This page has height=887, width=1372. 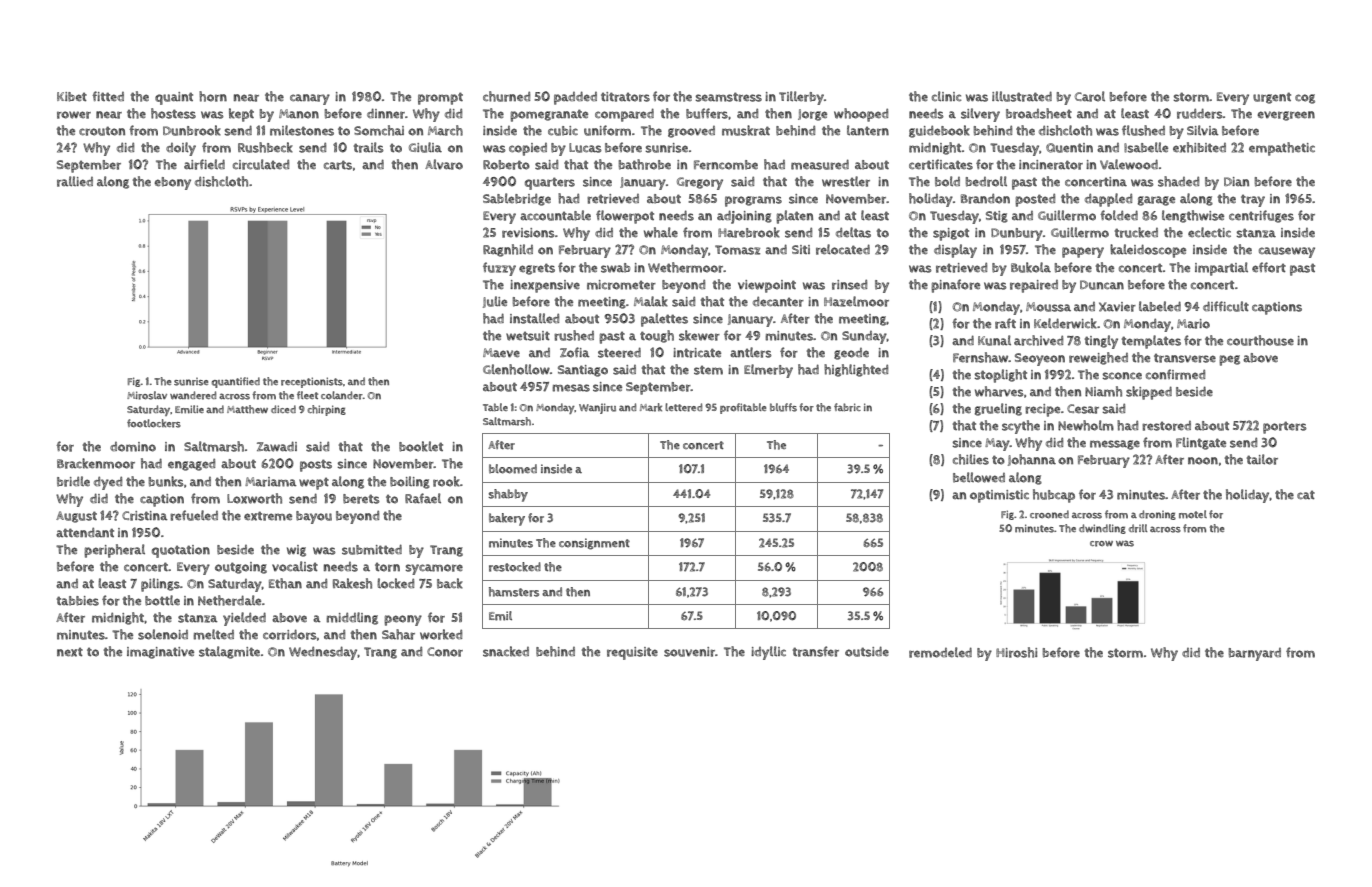 I want to click on stalagmite, so click(x=229, y=652).
